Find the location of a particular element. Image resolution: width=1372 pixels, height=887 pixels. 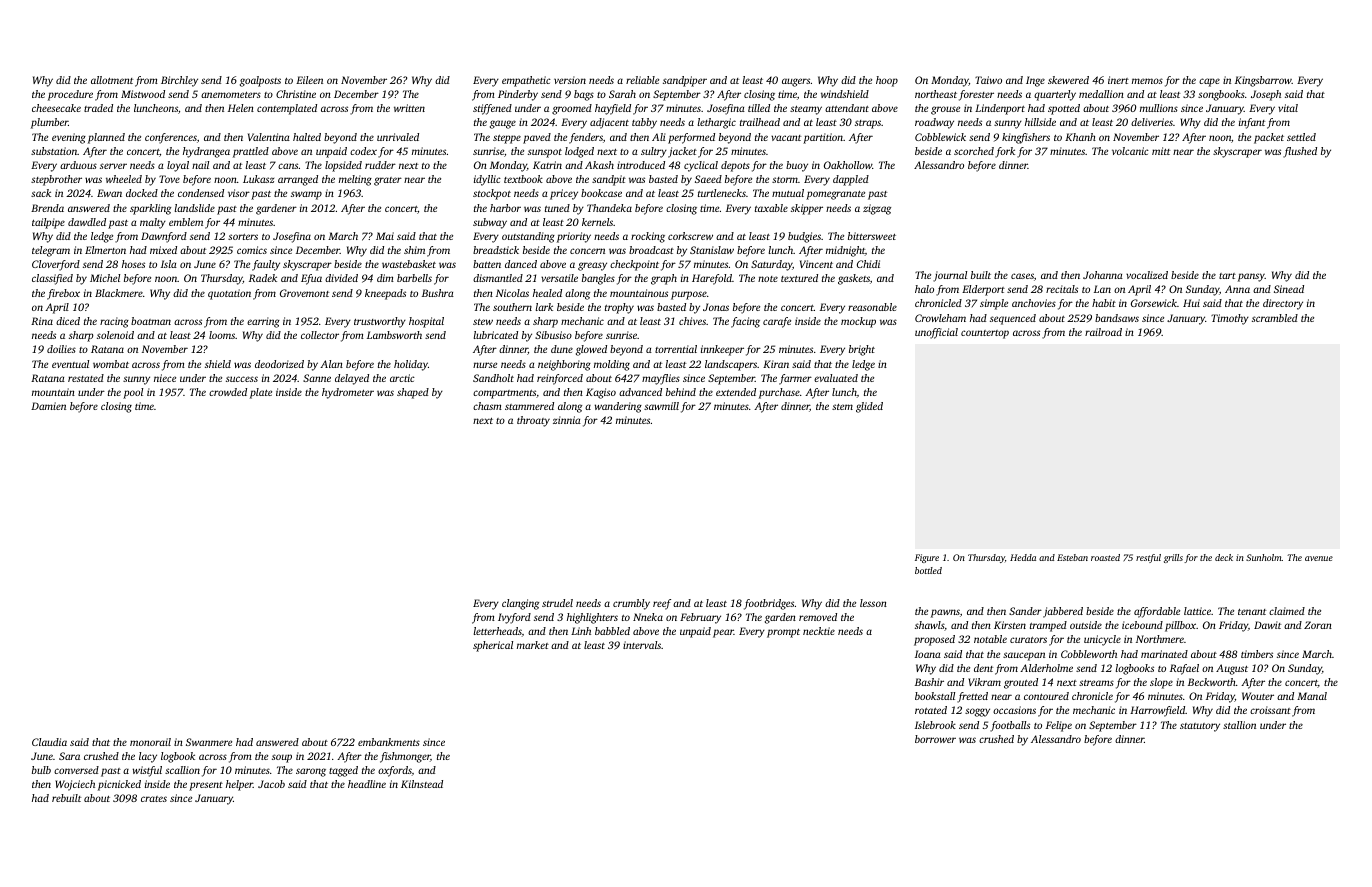

monorail is located at coordinates (150, 742).
